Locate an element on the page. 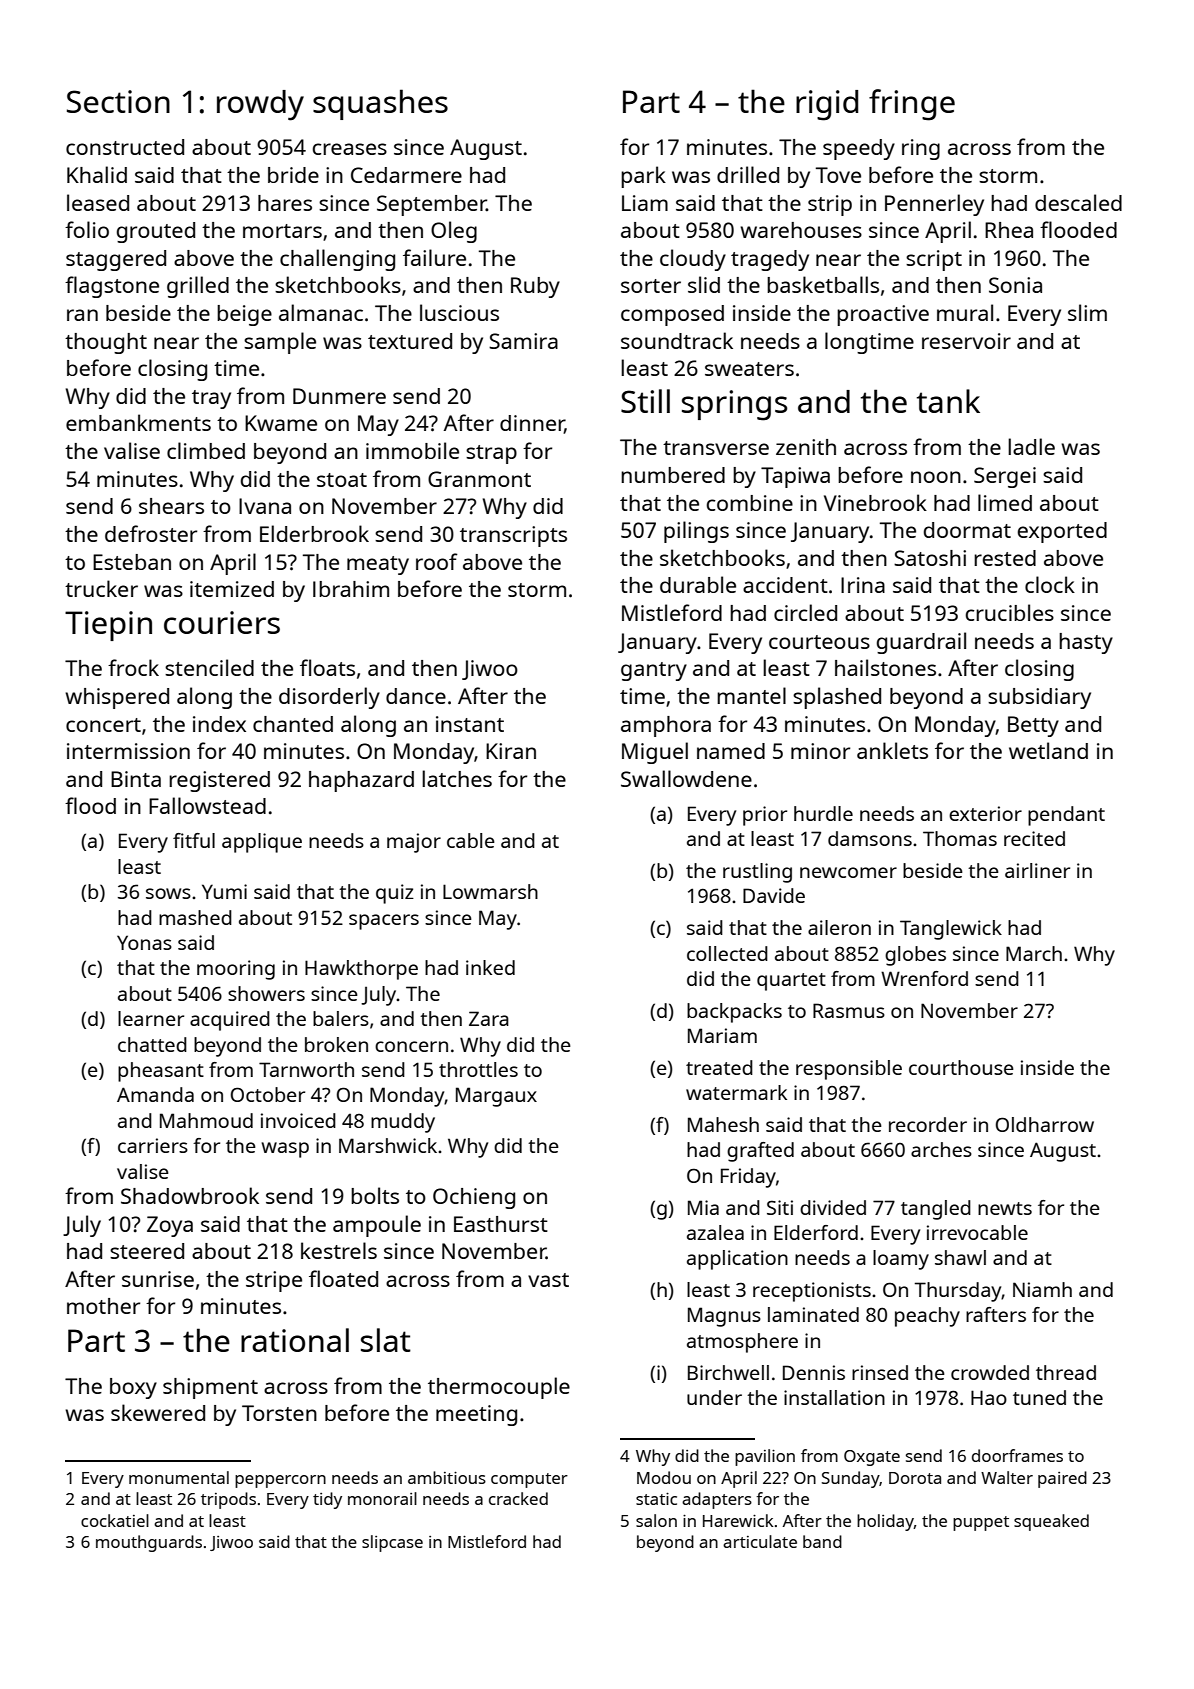  rigid is located at coordinates (827, 105).
